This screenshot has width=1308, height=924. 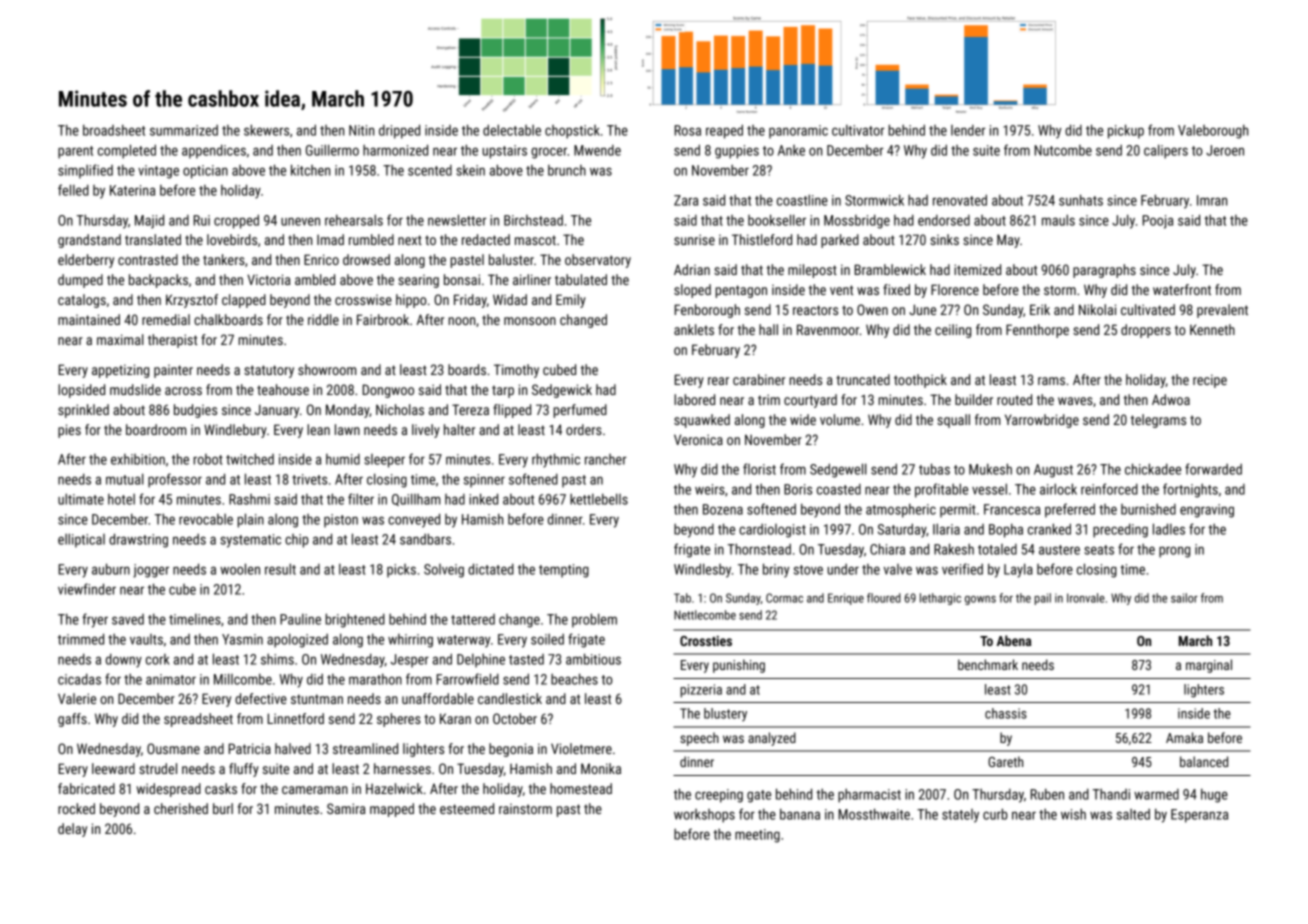 What do you see at coordinates (701, 691) in the screenshot?
I see `pizzeria` at bounding box center [701, 691].
